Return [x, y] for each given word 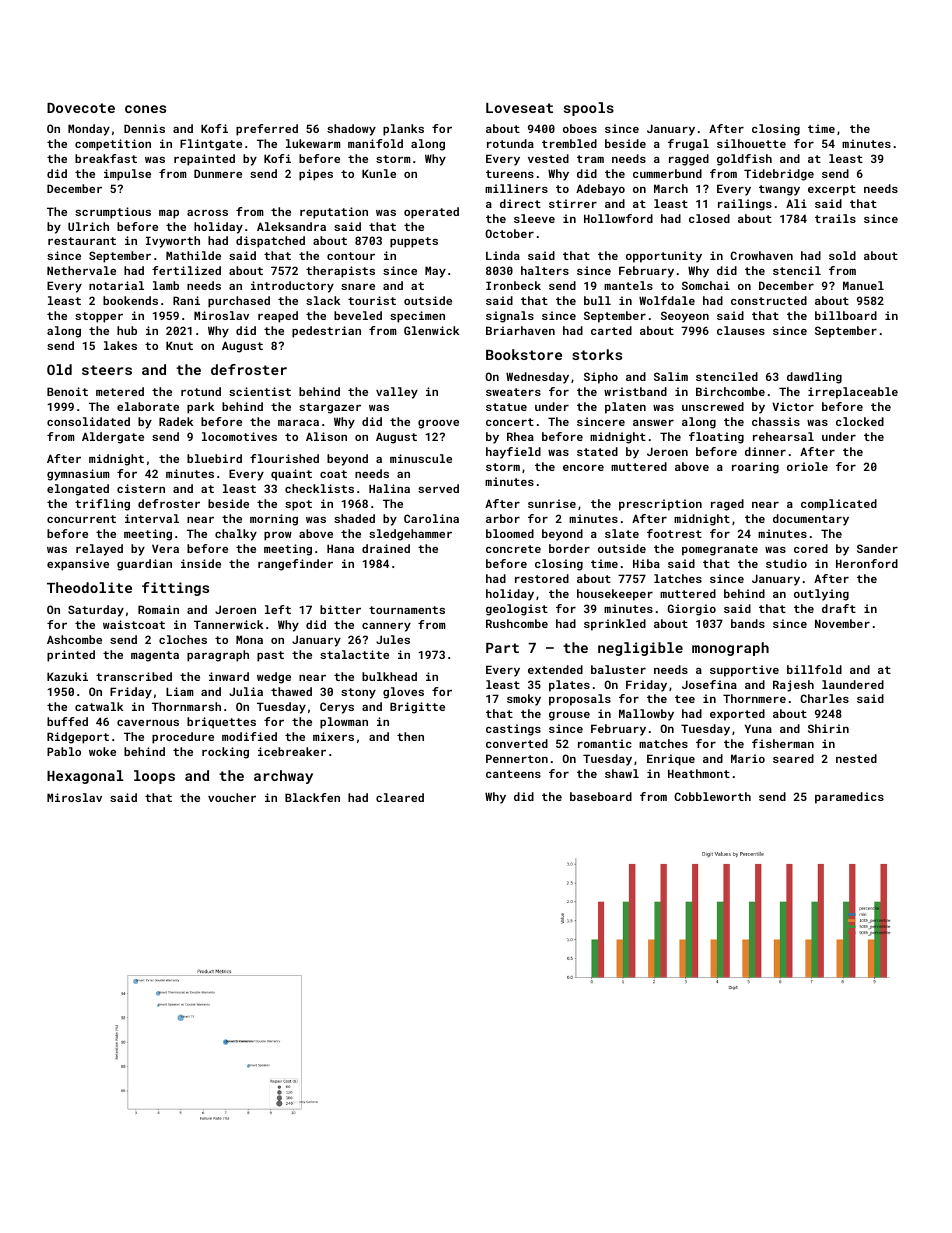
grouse [569, 716]
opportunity [664, 257]
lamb [166, 285]
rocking [225, 753]
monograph [730, 649]
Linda [503, 255]
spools [589, 109]
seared [793, 758]
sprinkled [615, 625]
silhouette [751, 143]
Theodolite [89, 587]
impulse [127, 175]
